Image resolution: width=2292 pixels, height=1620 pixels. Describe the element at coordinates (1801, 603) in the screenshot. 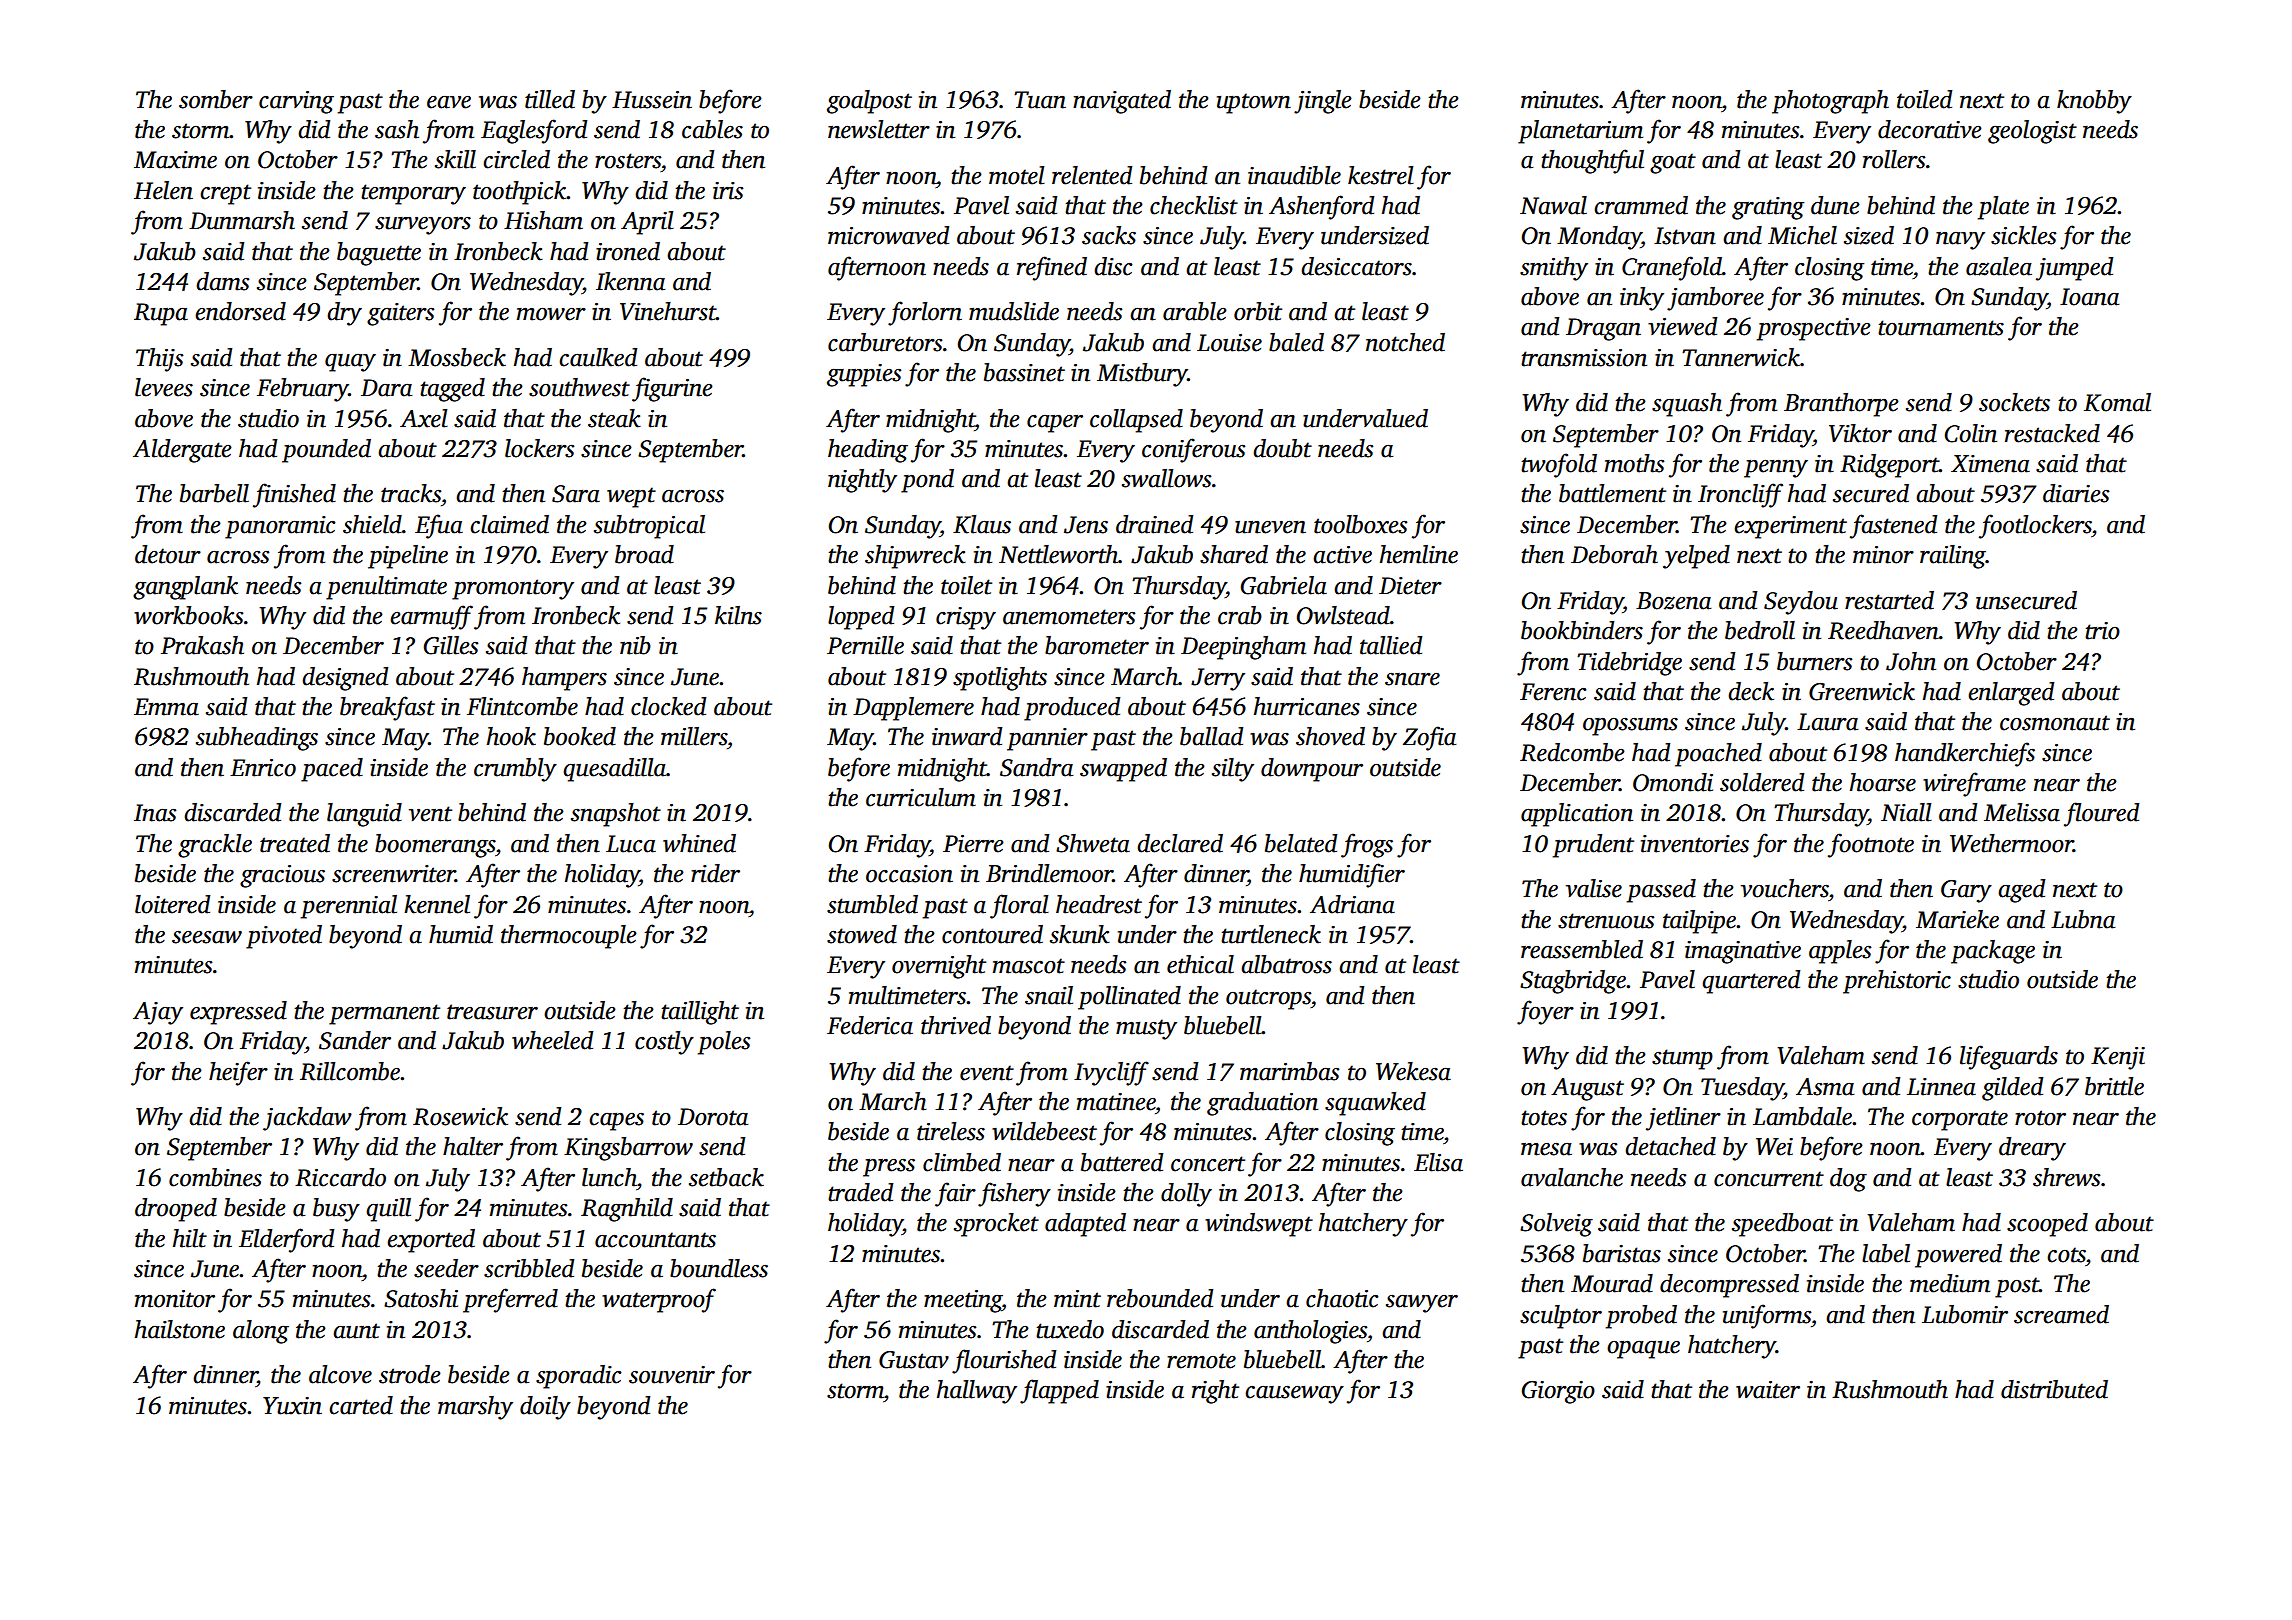

I see `Seydou` at that location.
